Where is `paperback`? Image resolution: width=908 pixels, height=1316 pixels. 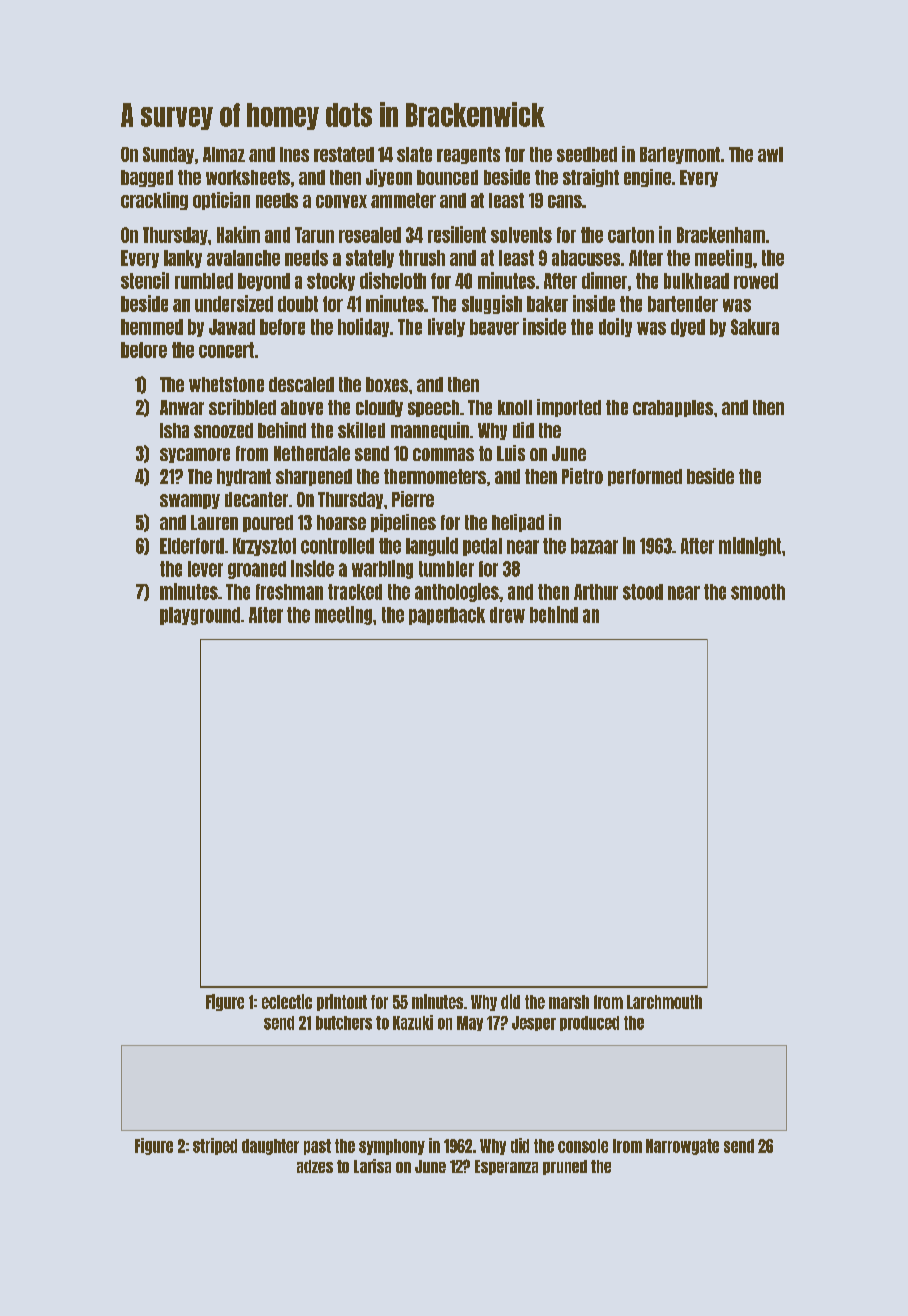 paperback is located at coordinates (447, 616).
